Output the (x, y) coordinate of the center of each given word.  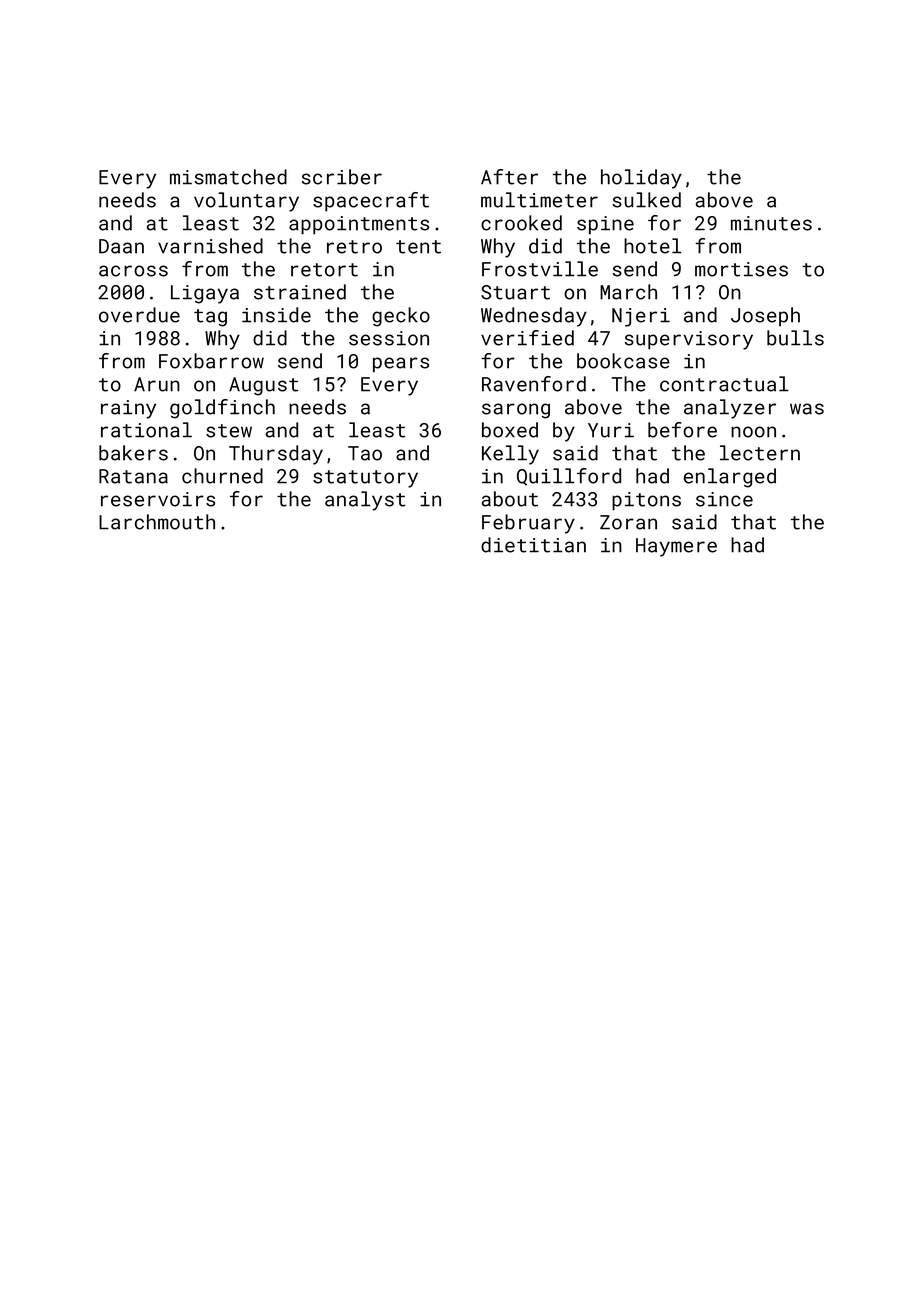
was (807, 409)
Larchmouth (157, 522)
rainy (128, 409)
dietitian (533, 545)
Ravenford (534, 384)
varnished (210, 246)
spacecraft (371, 202)
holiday (641, 179)
